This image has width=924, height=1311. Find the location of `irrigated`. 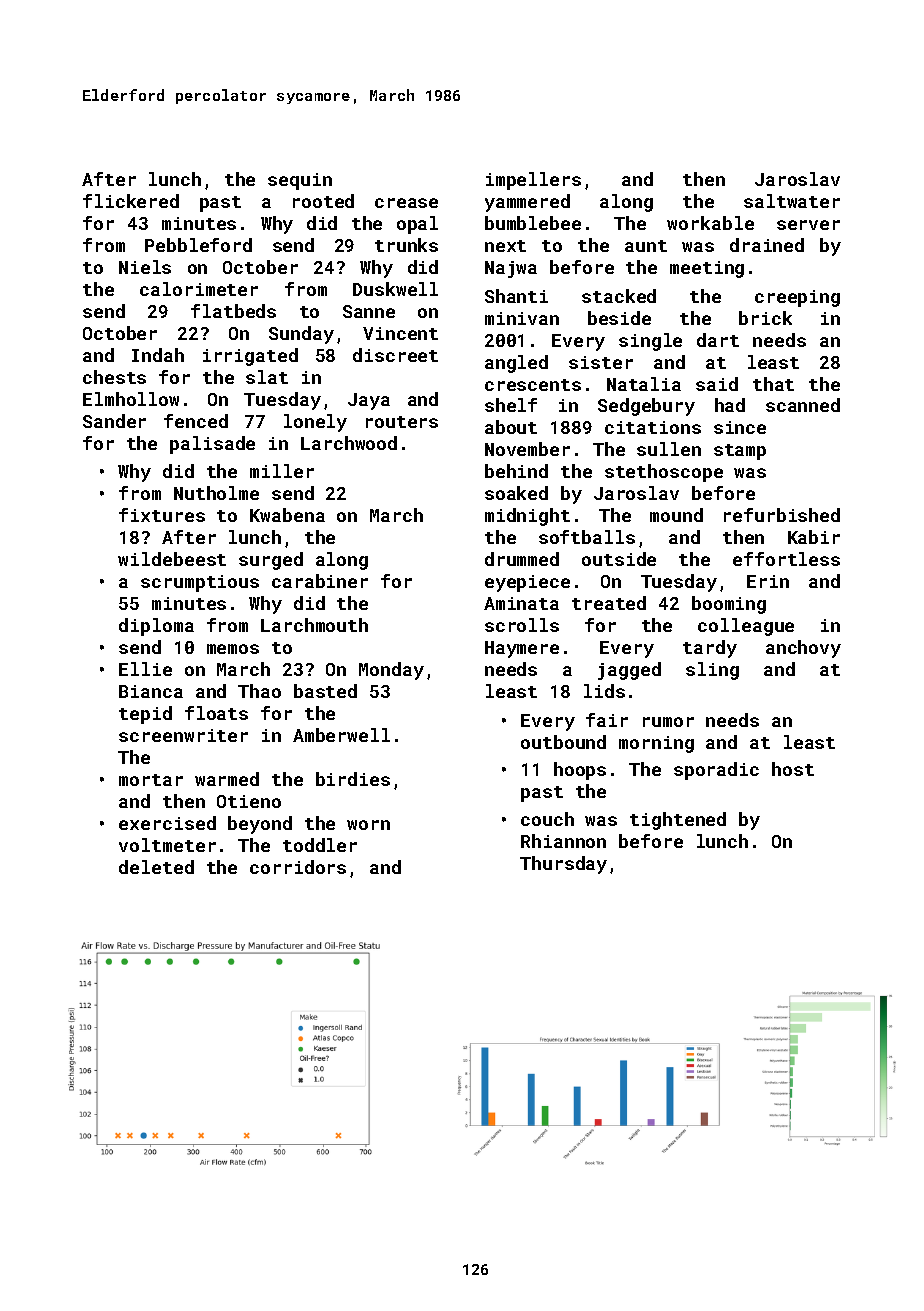

irrigated is located at coordinates (250, 357).
